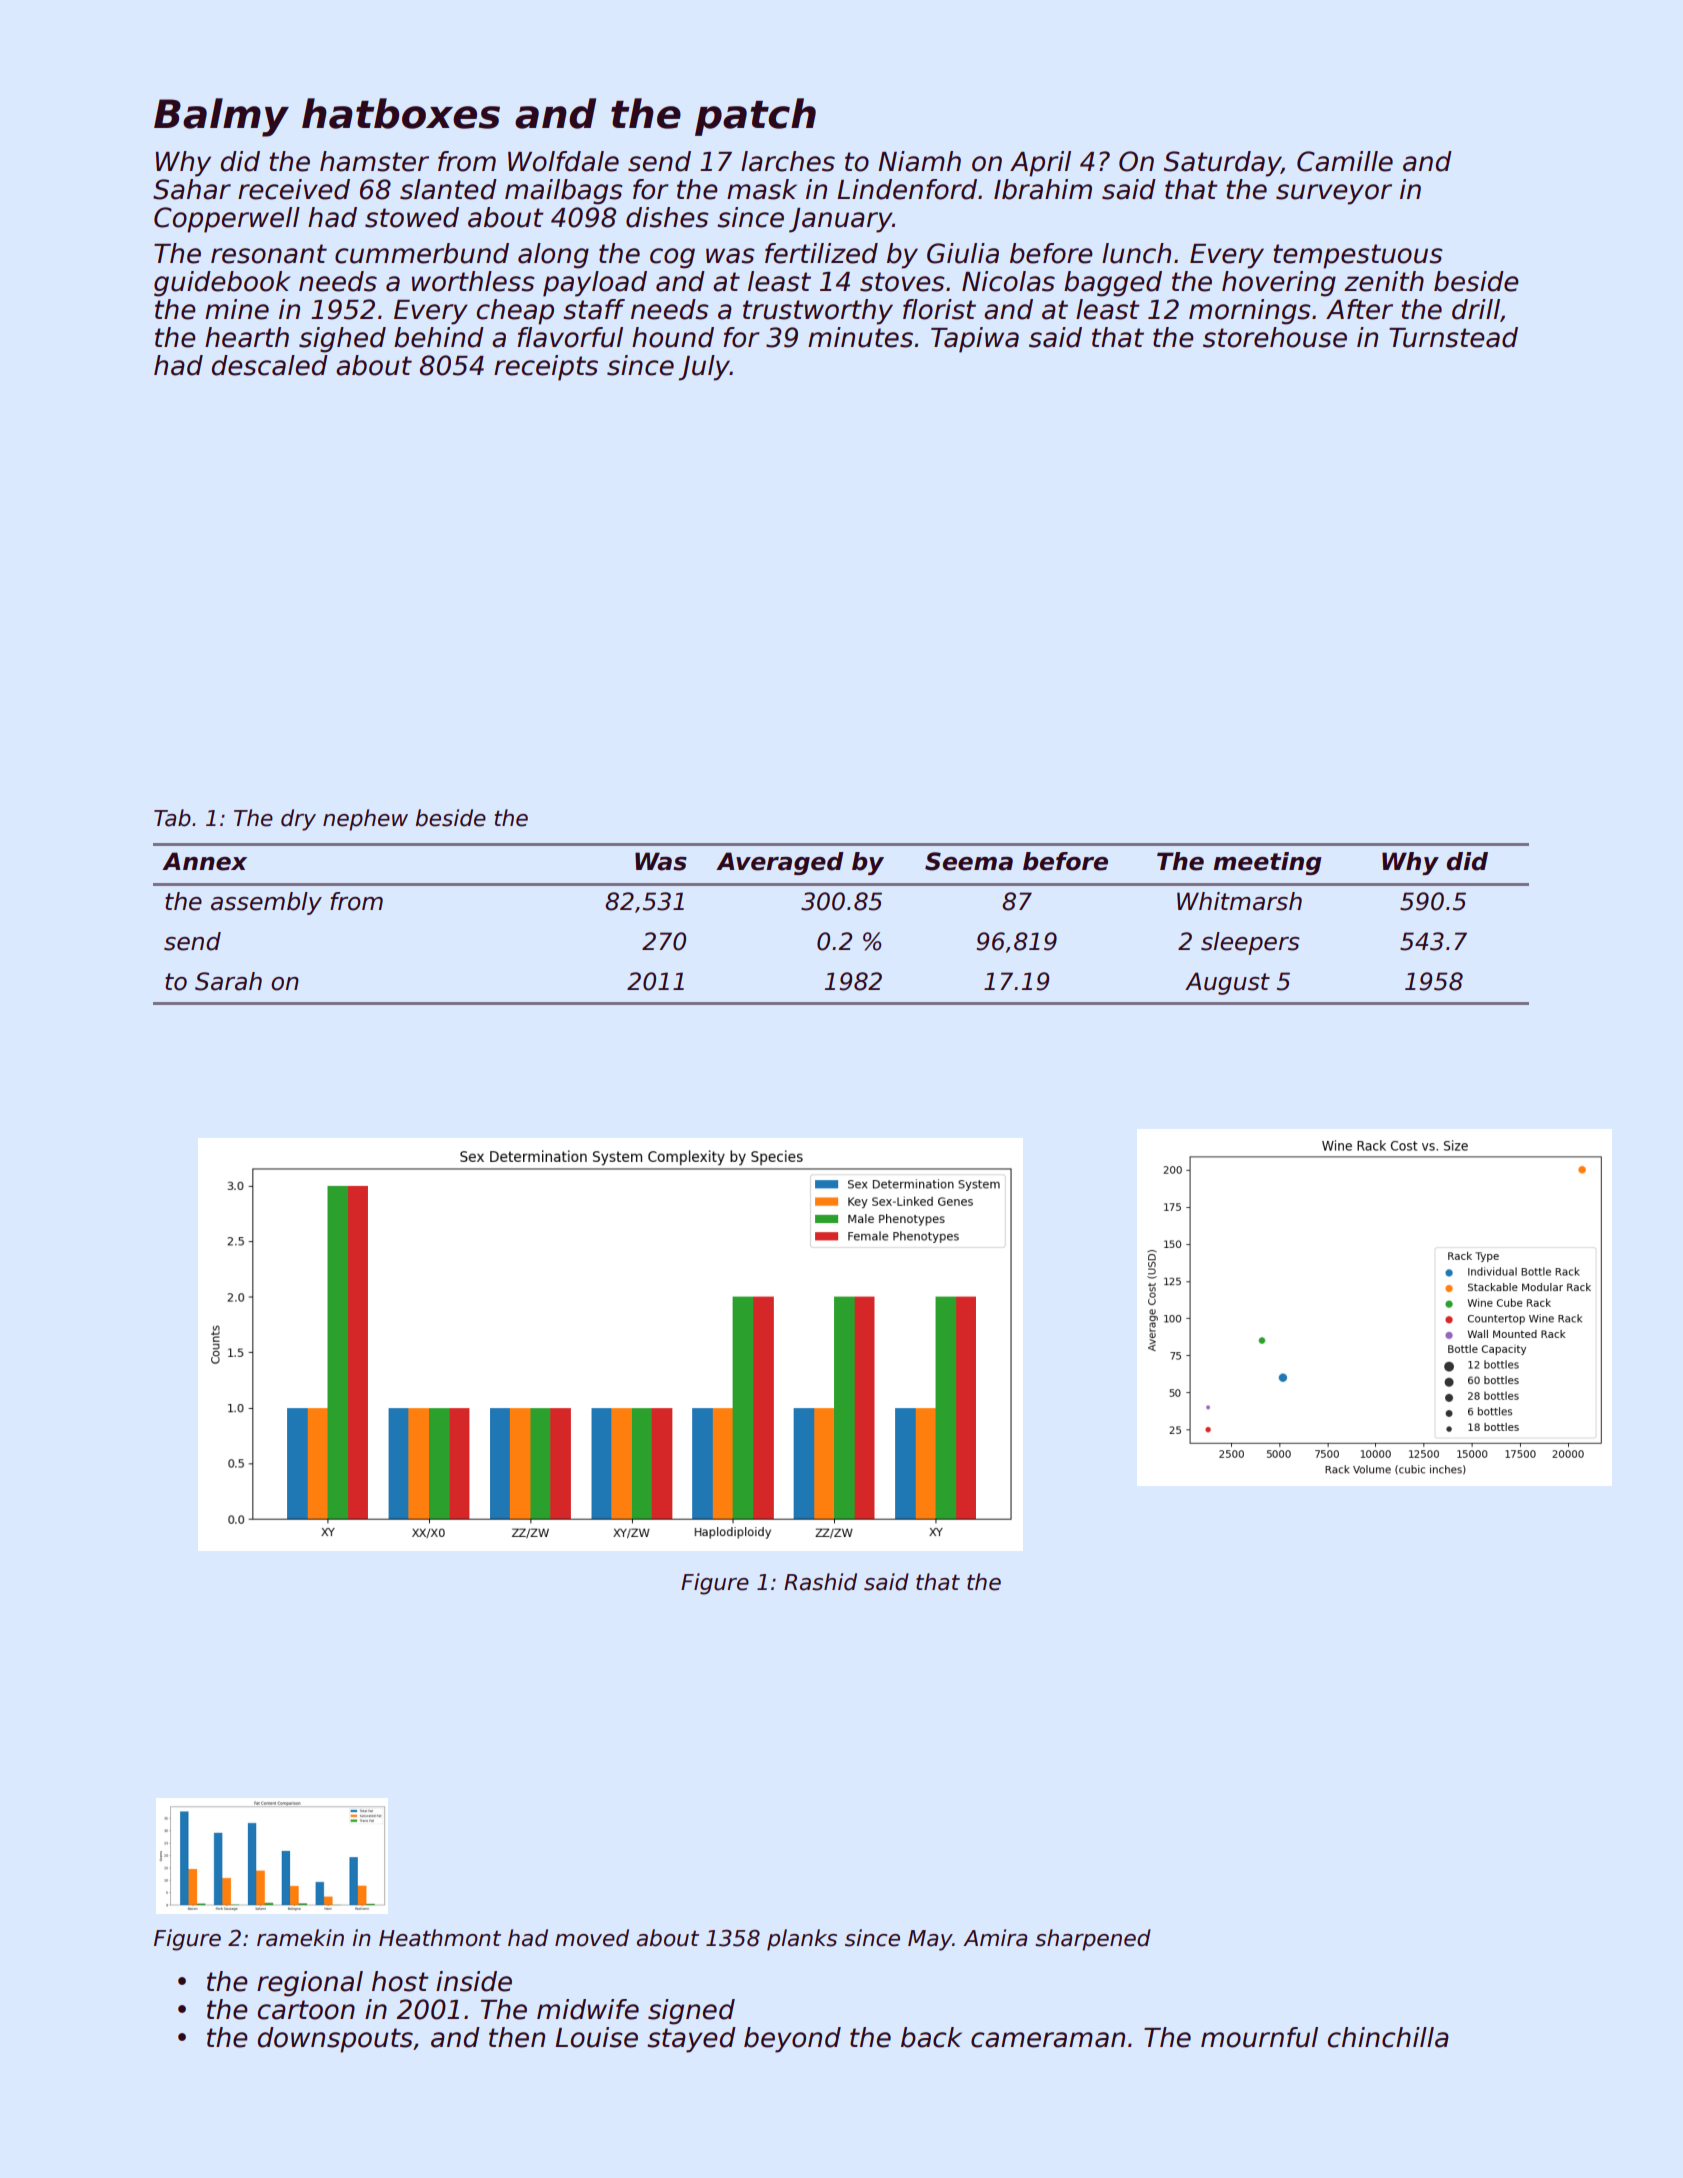  What do you see at coordinates (335, 2040) in the screenshot?
I see `downspouts` at bounding box center [335, 2040].
